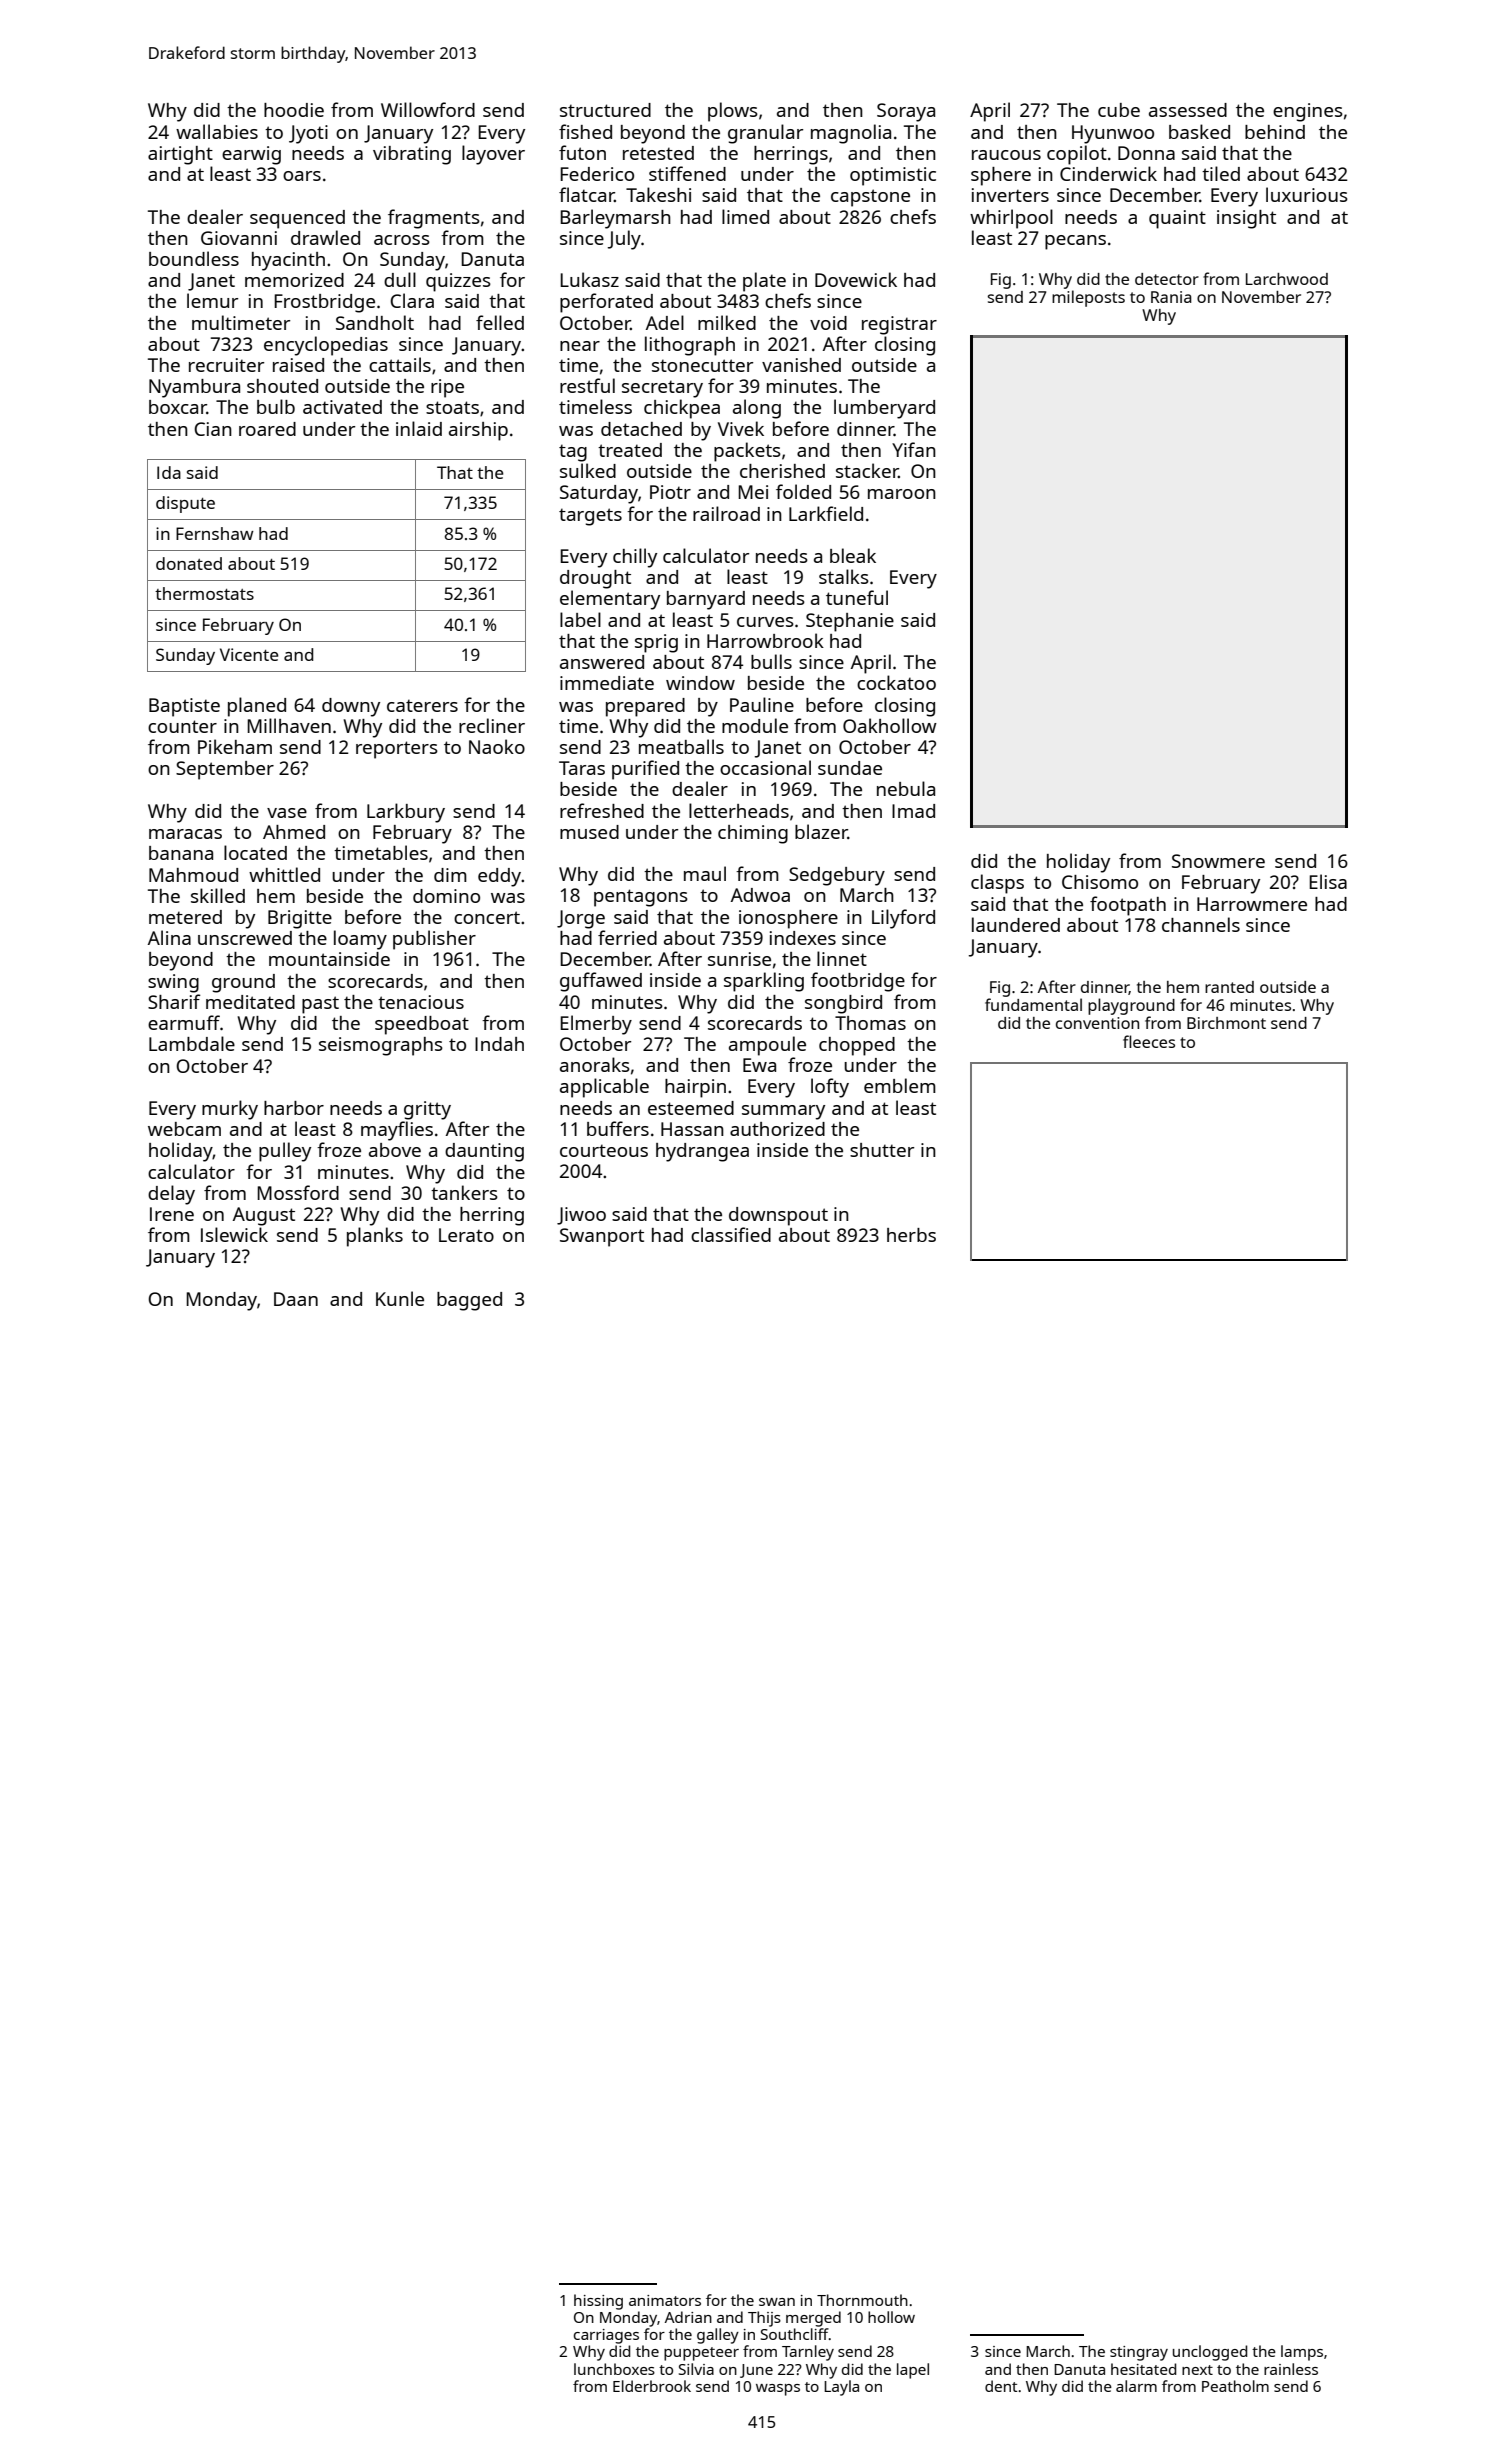 This page has width=1496, height=2464. I want to click on Kunle, so click(400, 1298).
